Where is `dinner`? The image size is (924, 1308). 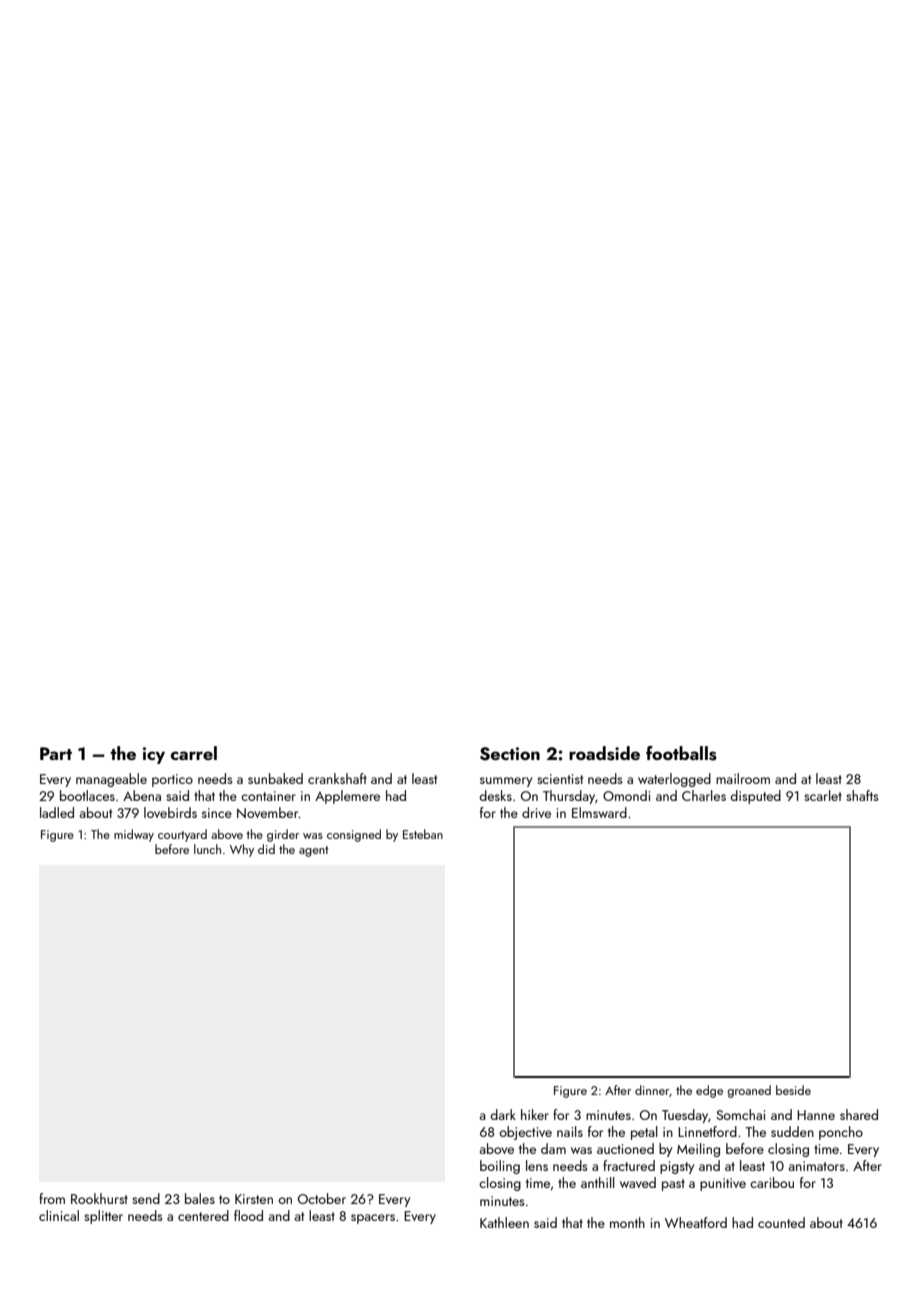 dinner is located at coordinates (652, 1091).
